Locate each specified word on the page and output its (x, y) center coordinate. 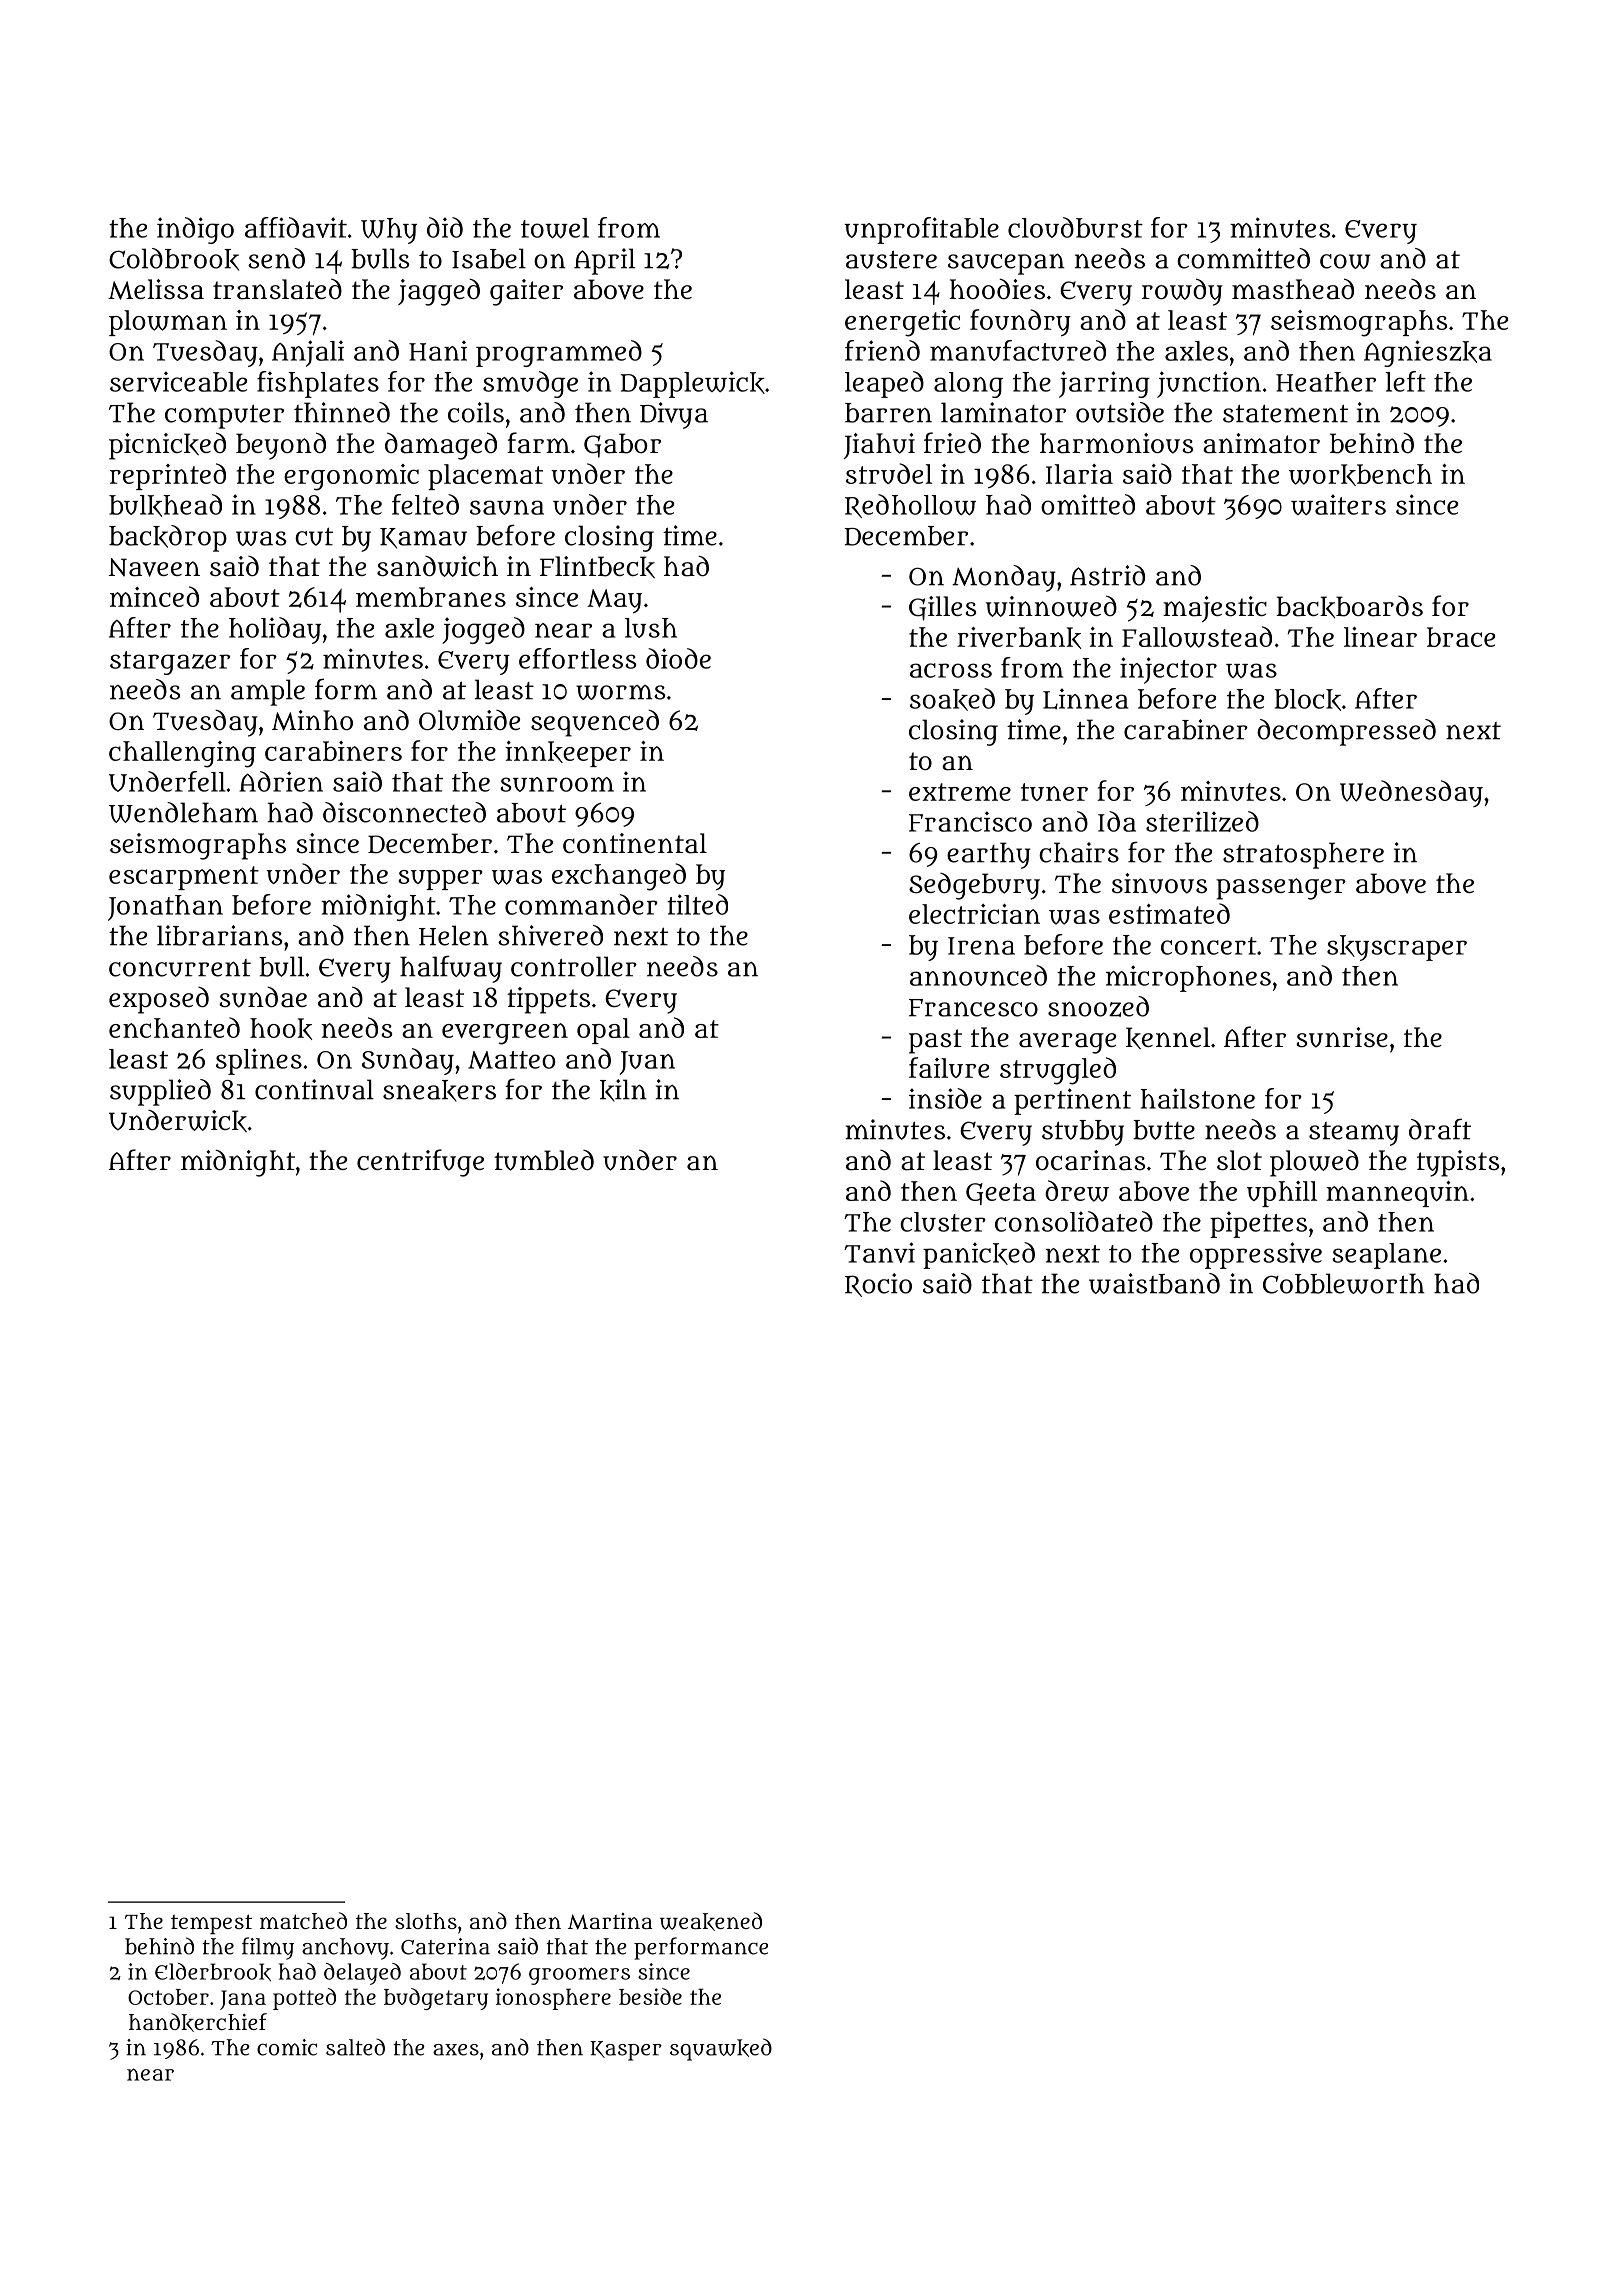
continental (635, 843)
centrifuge (420, 1163)
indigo (195, 230)
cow (1345, 261)
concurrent (180, 968)
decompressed (1346, 732)
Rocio (878, 1285)
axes (456, 2050)
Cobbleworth (1344, 1283)
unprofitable (921, 230)
